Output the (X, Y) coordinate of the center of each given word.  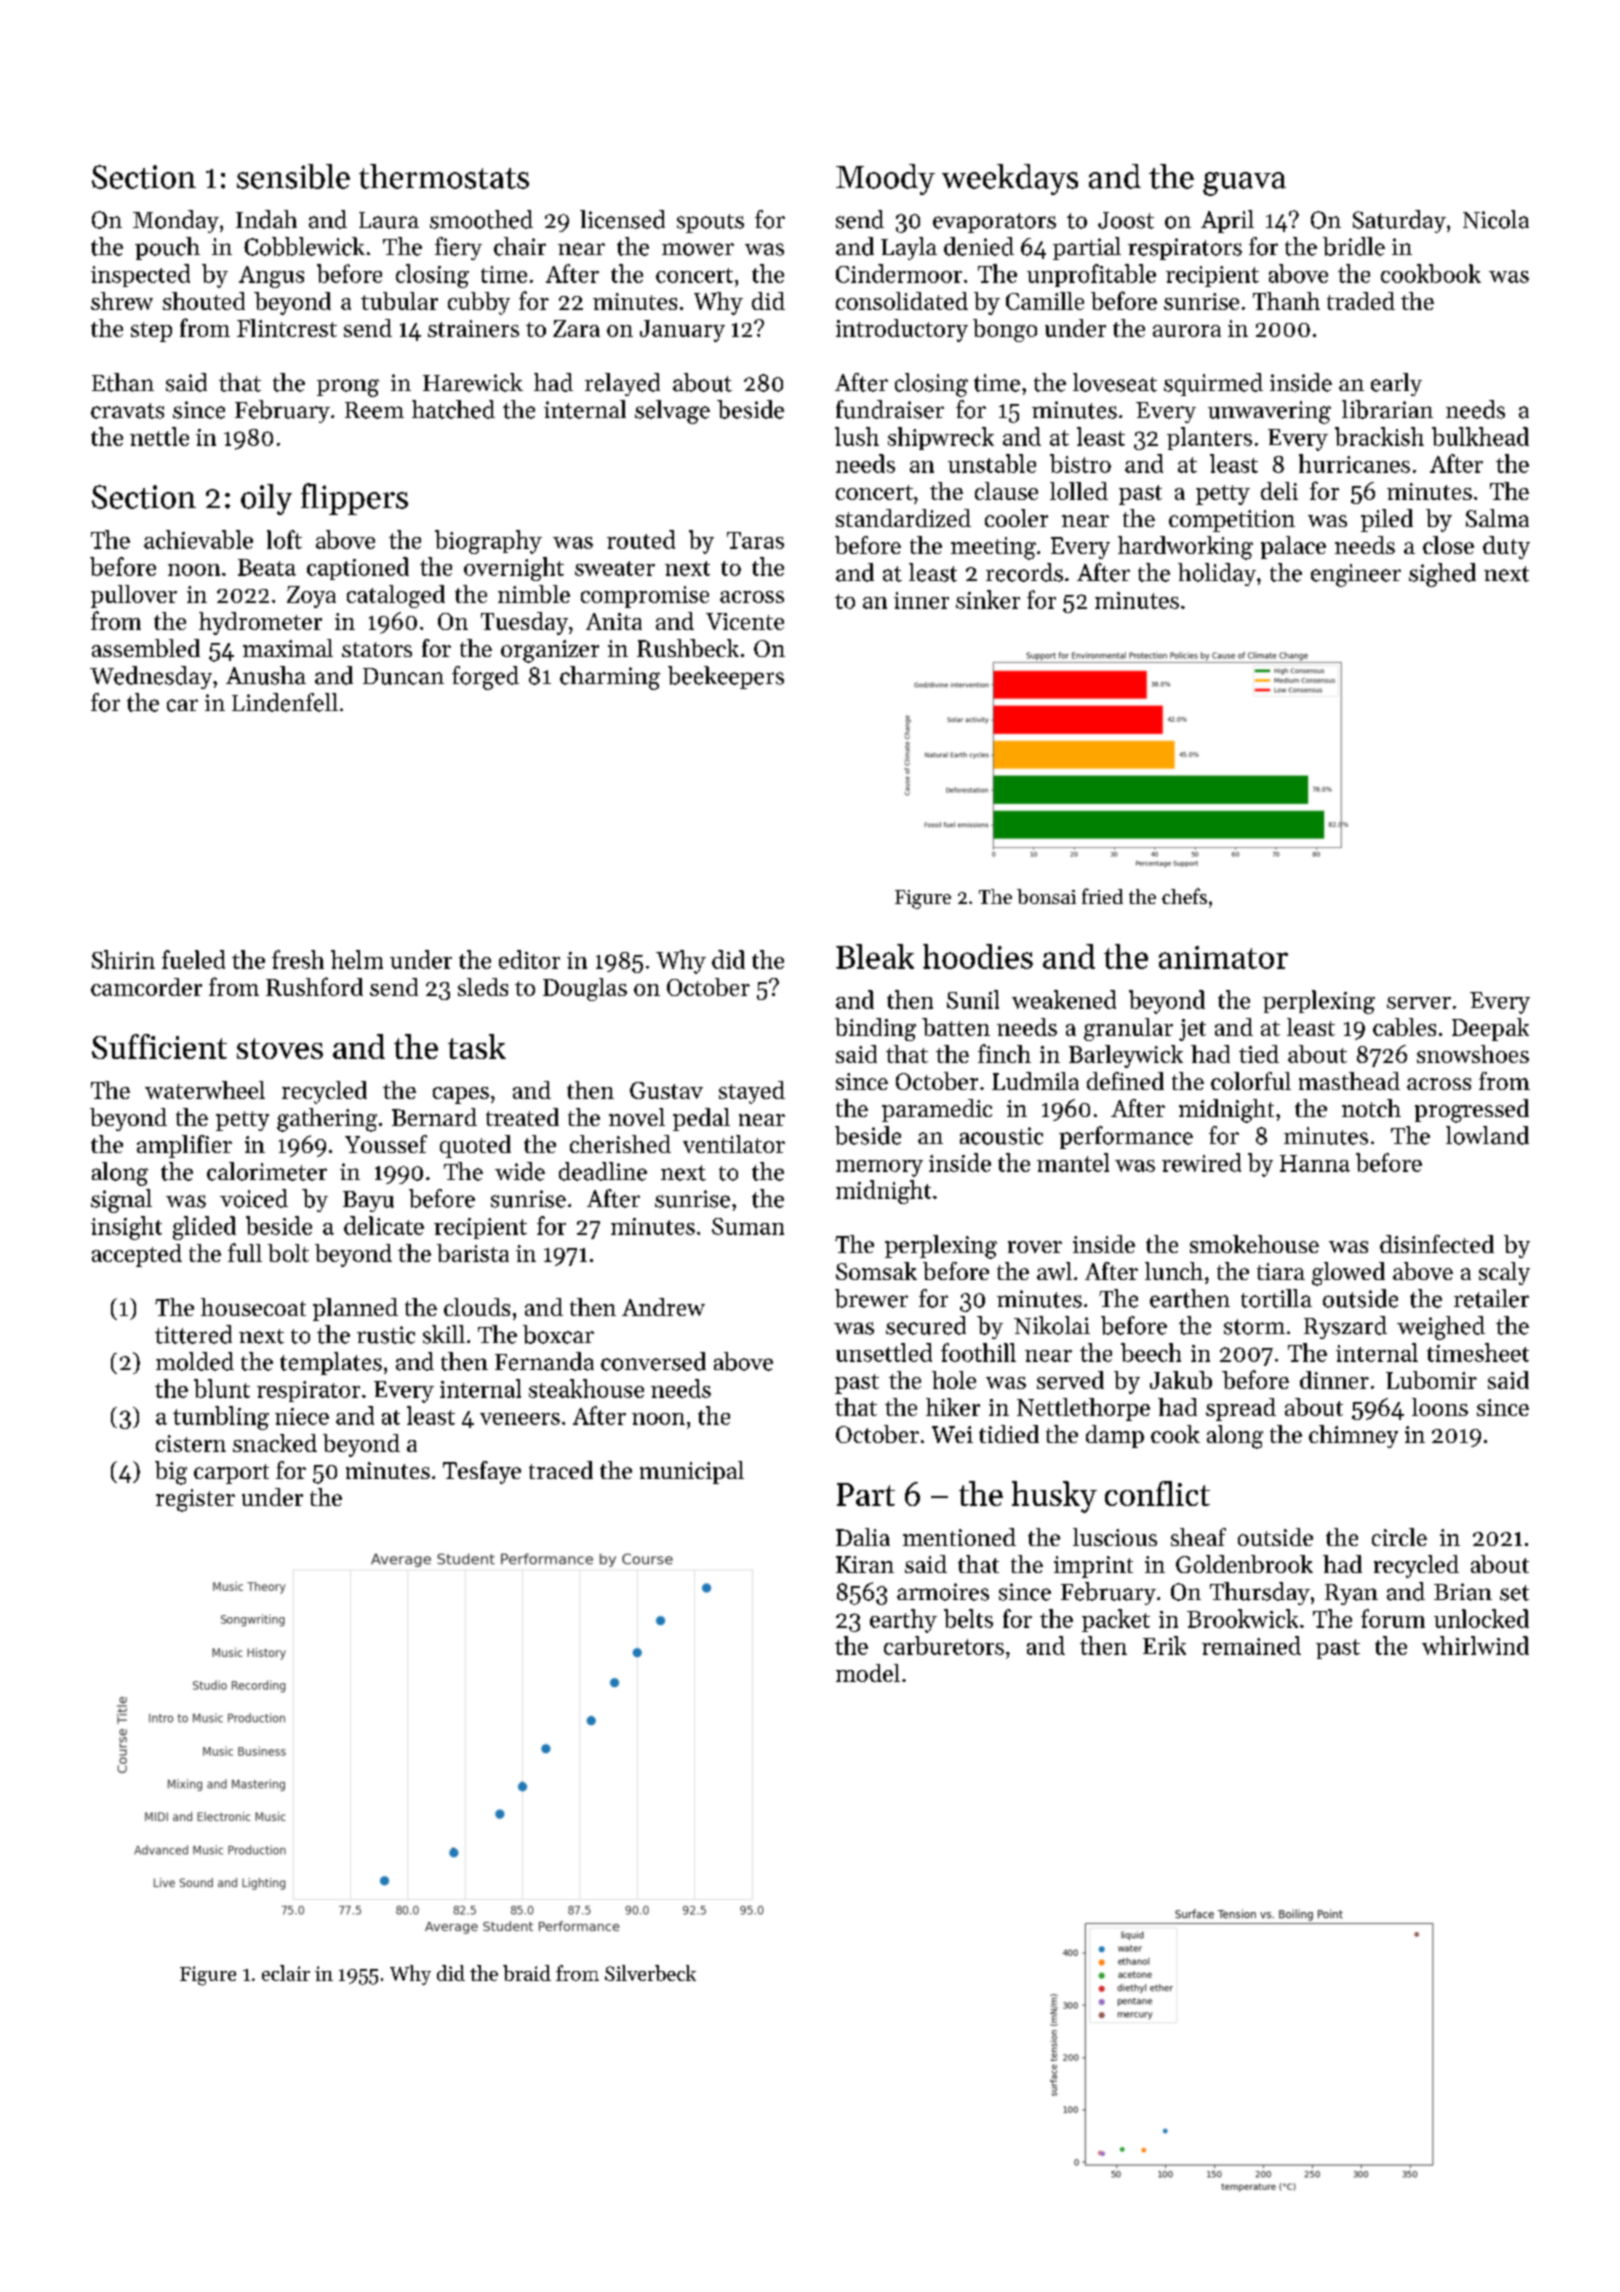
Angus (271, 277)
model (868, 1673)
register (195, 1500)
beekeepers (726, 677)
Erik (1164, 1645)
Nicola (1496, 219)
